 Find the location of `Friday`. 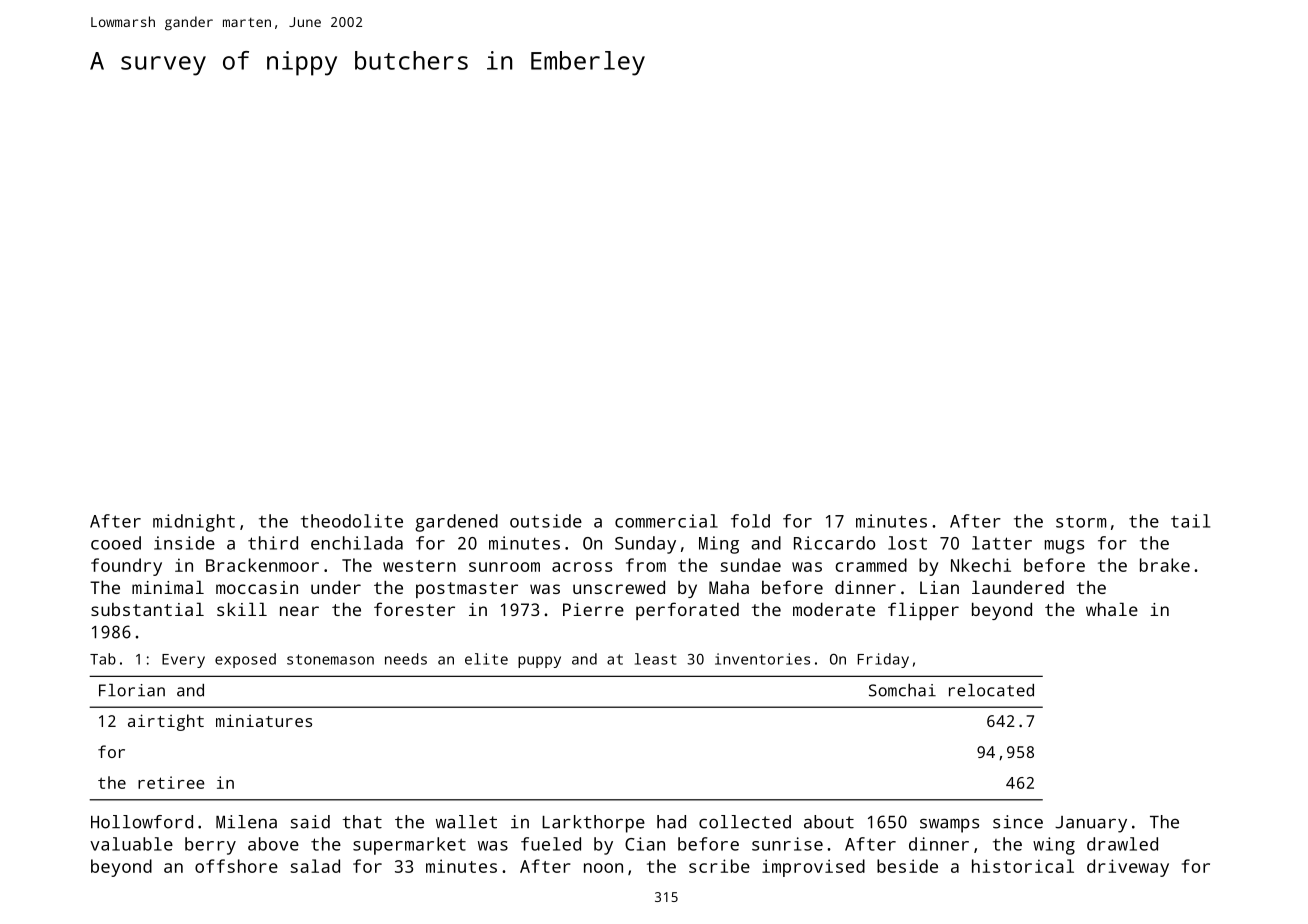

Friday is located at coordinates (883, 660).
